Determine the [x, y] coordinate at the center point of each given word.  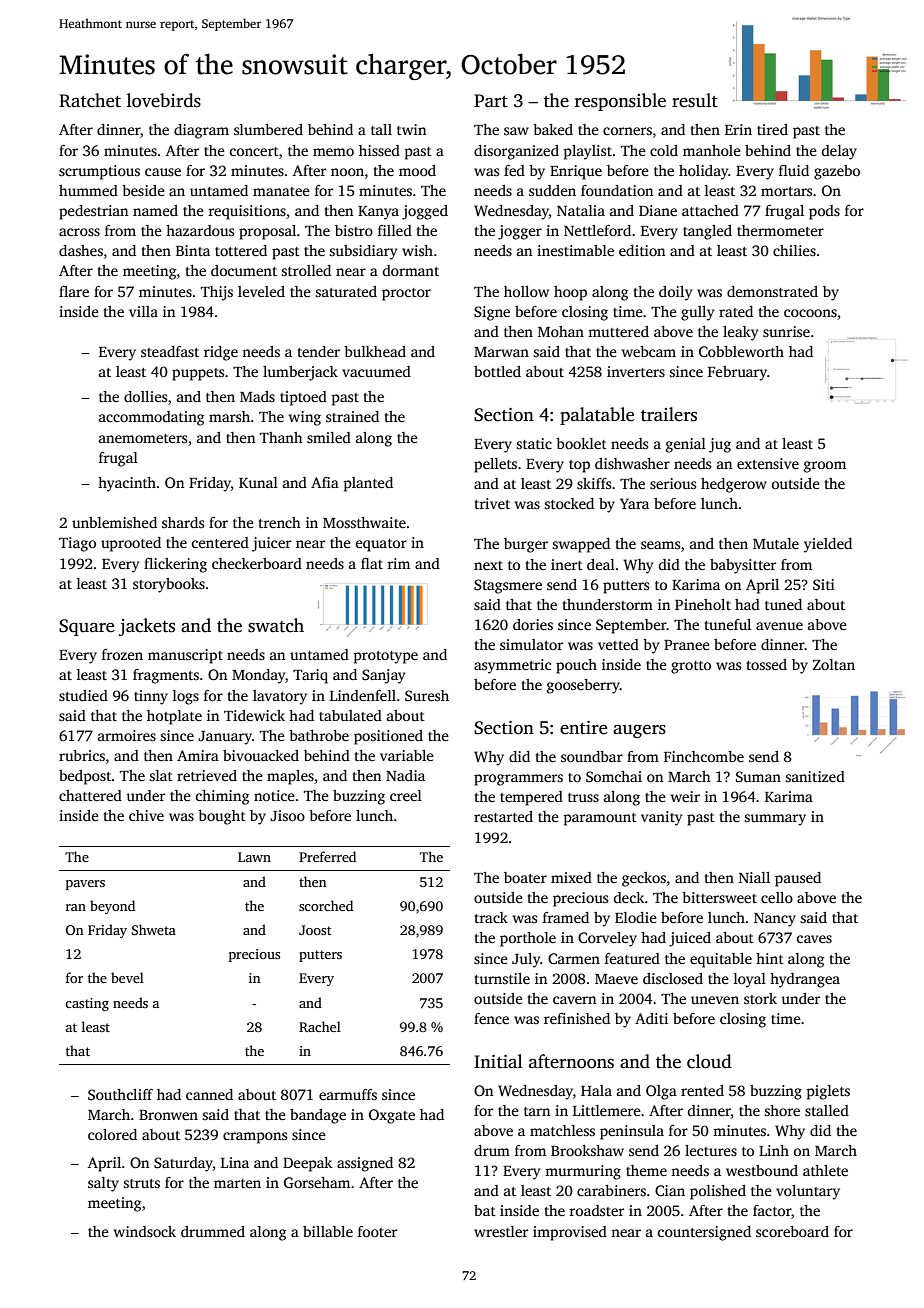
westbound [762, 1170]
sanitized [815, 776]
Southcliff [120, 1094]
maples [290, 777]
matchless [562, 1130]
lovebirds [164, 100]
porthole [528, 939]
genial [686, 445]
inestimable [575, 250]
